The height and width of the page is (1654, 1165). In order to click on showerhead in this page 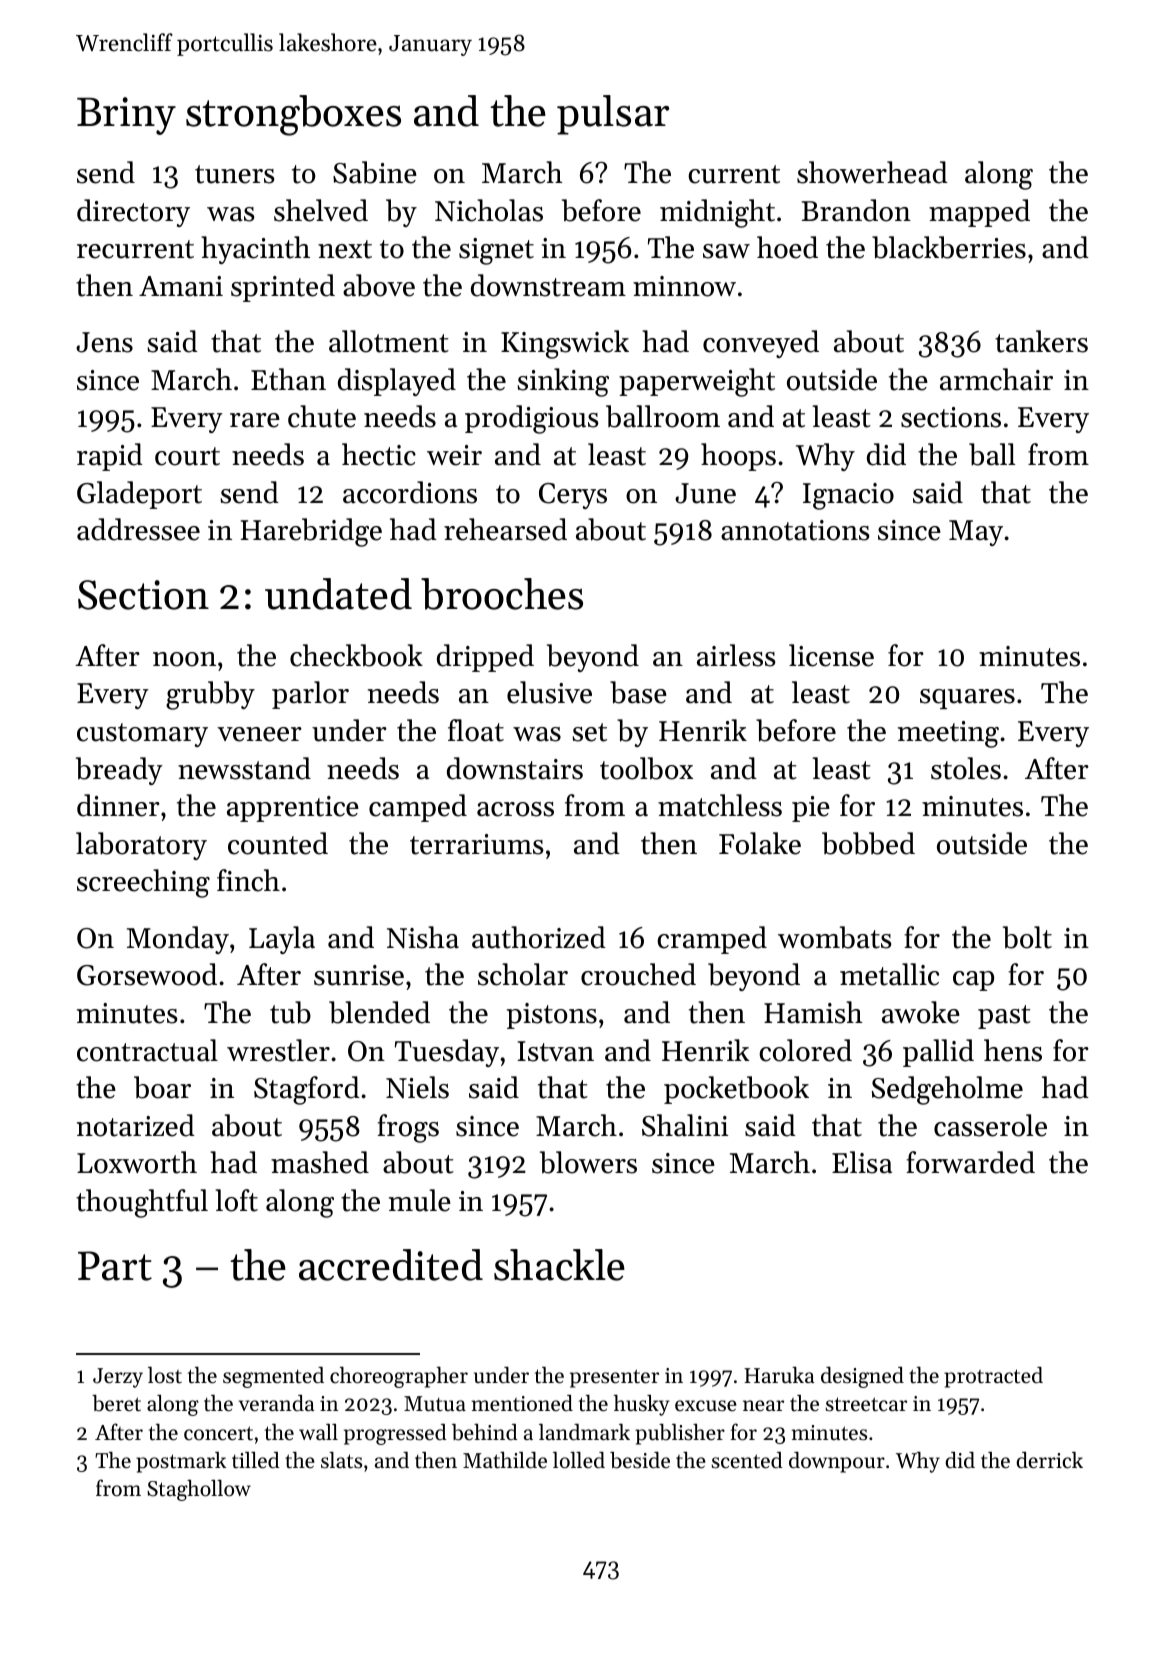, I will do `click(872, 172)`.
